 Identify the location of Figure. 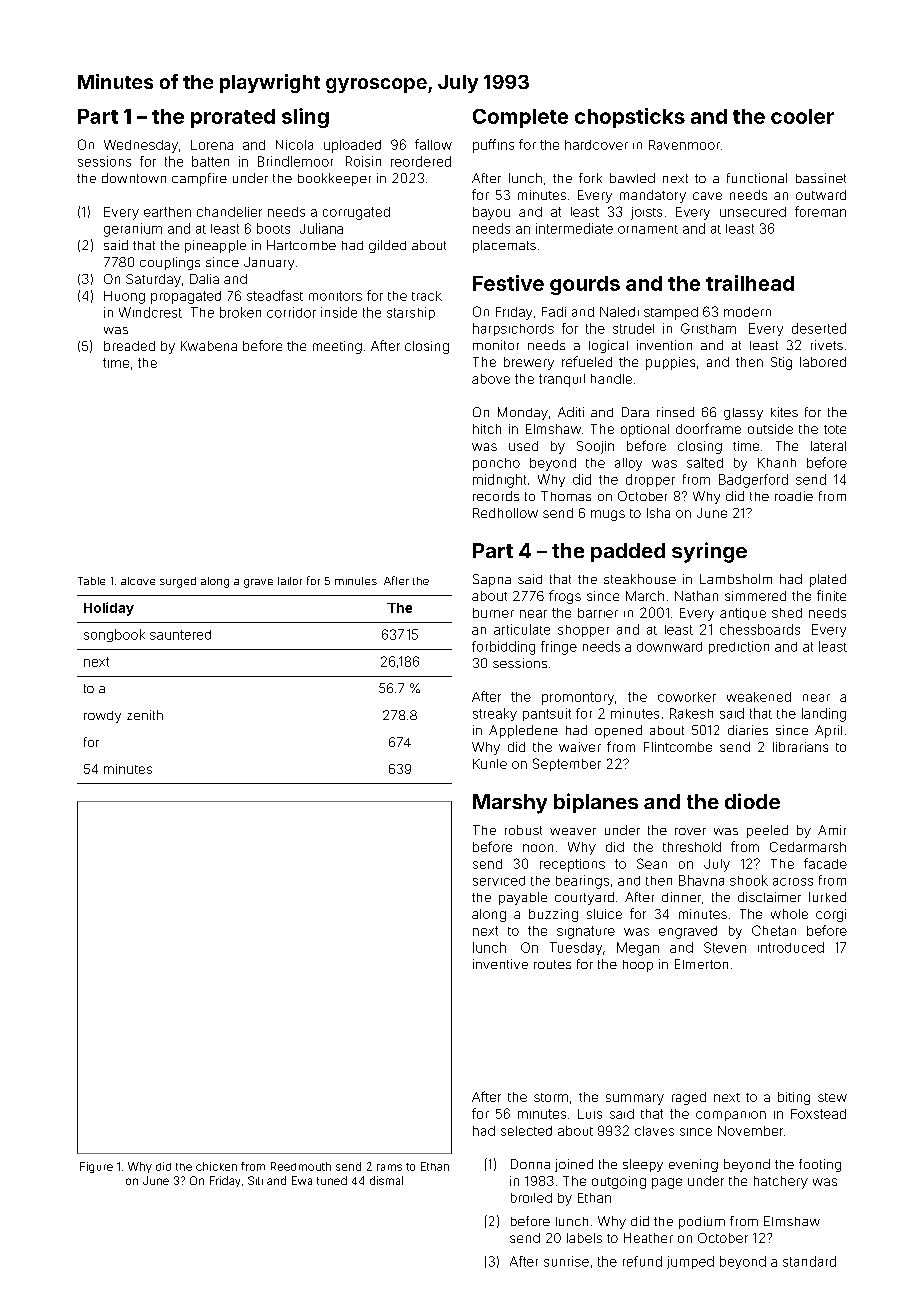
(96, 1167).
